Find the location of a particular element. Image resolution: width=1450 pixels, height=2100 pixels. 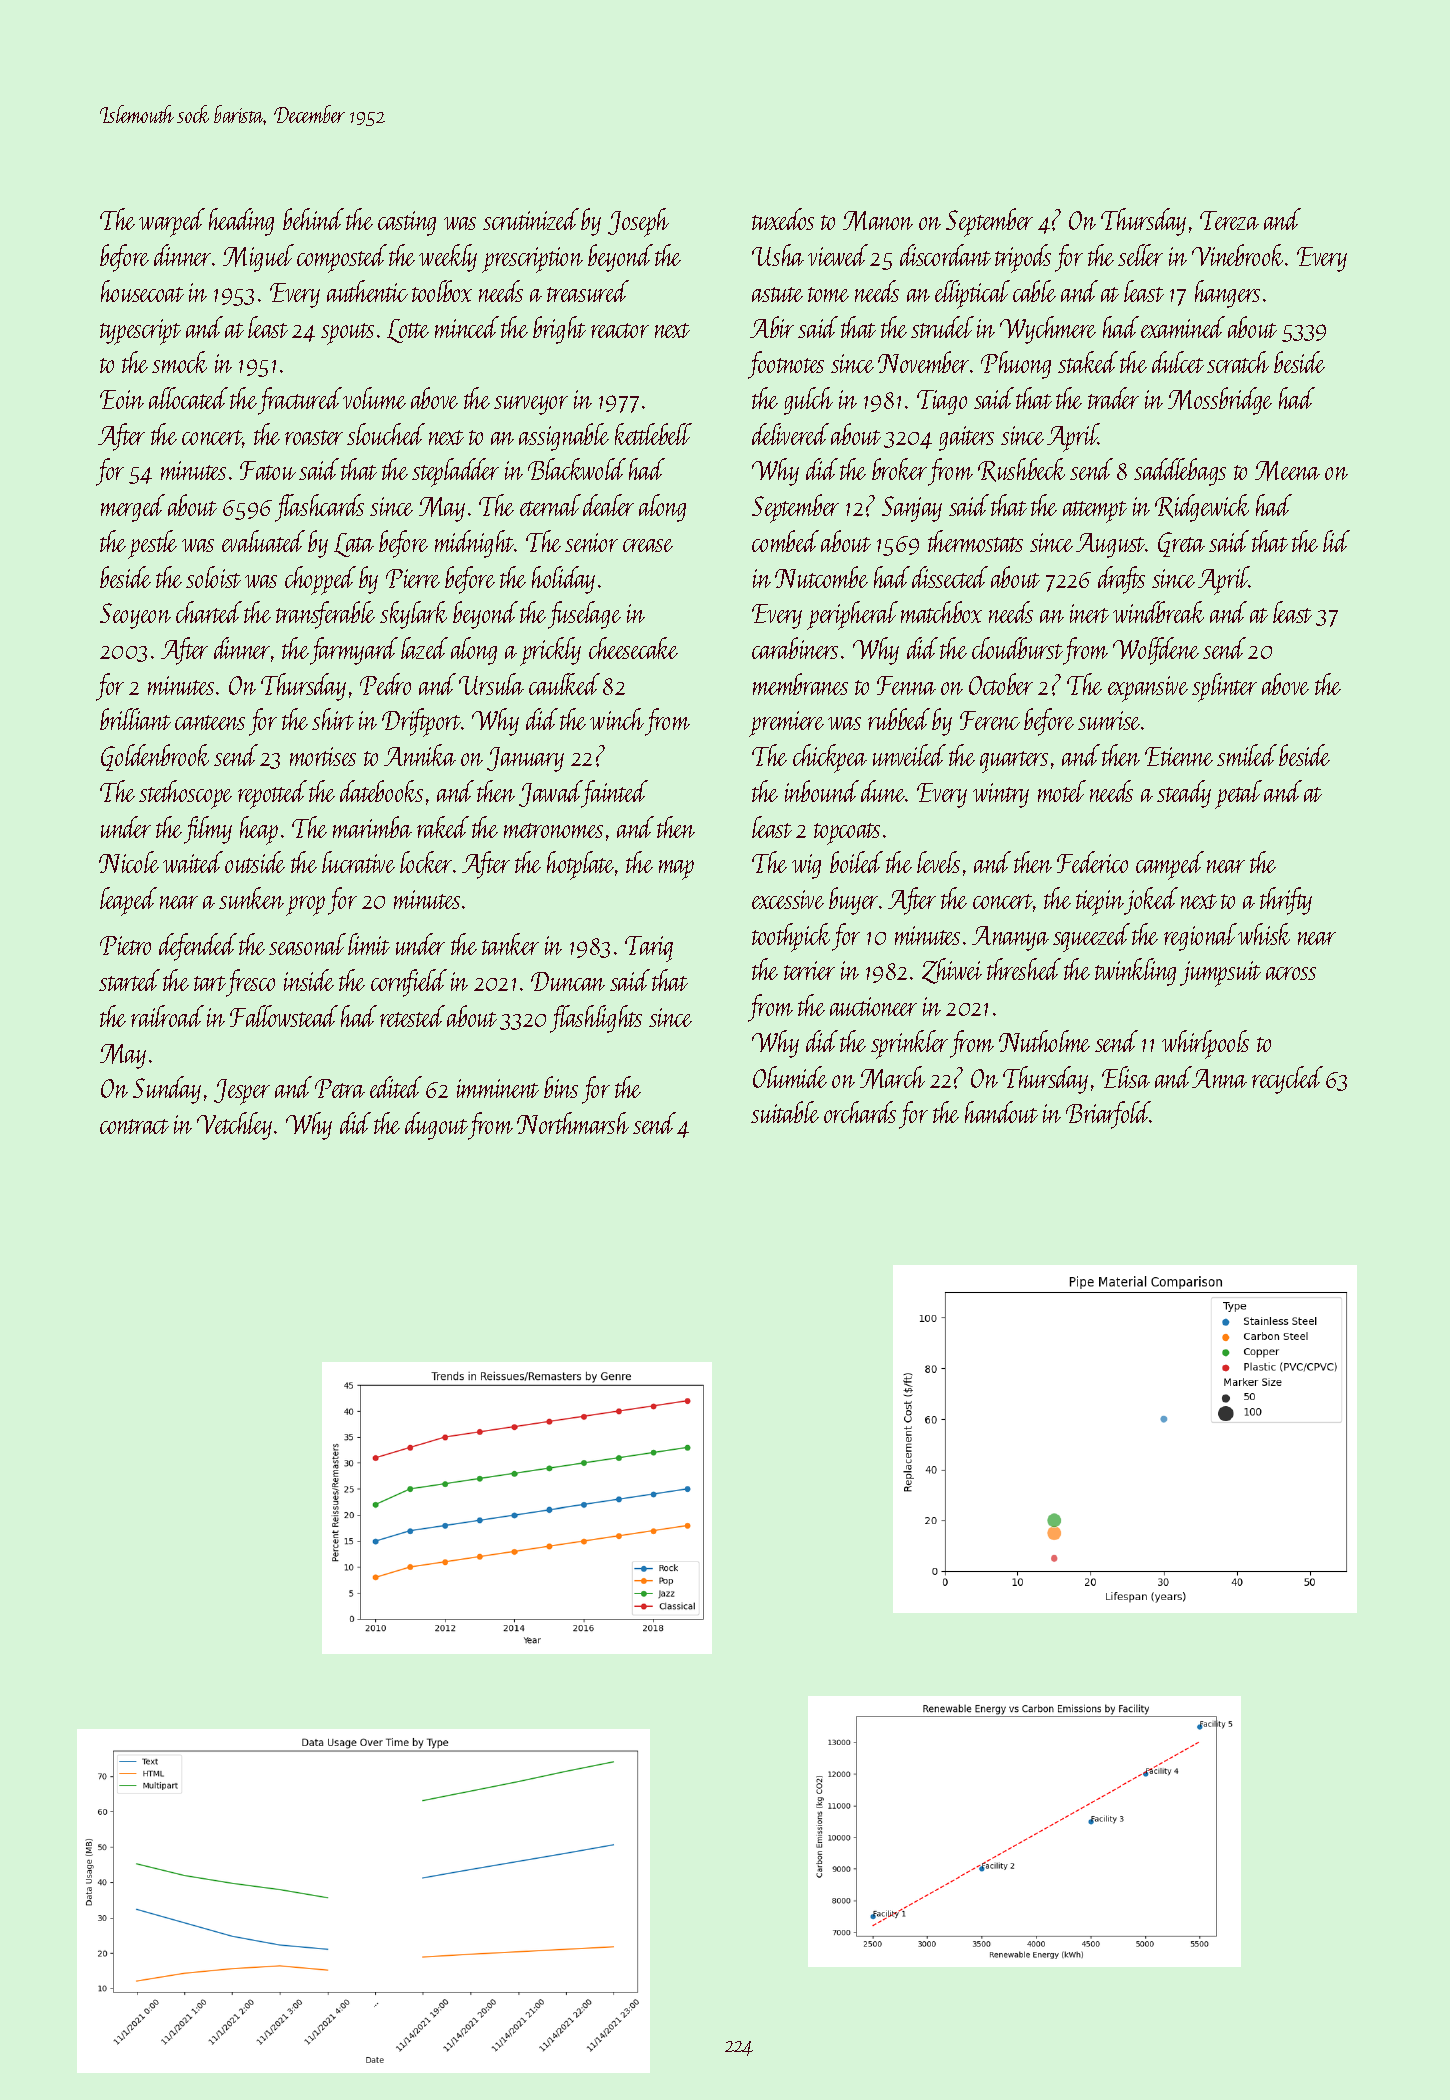

winch is located at coordinates (617, 719).
